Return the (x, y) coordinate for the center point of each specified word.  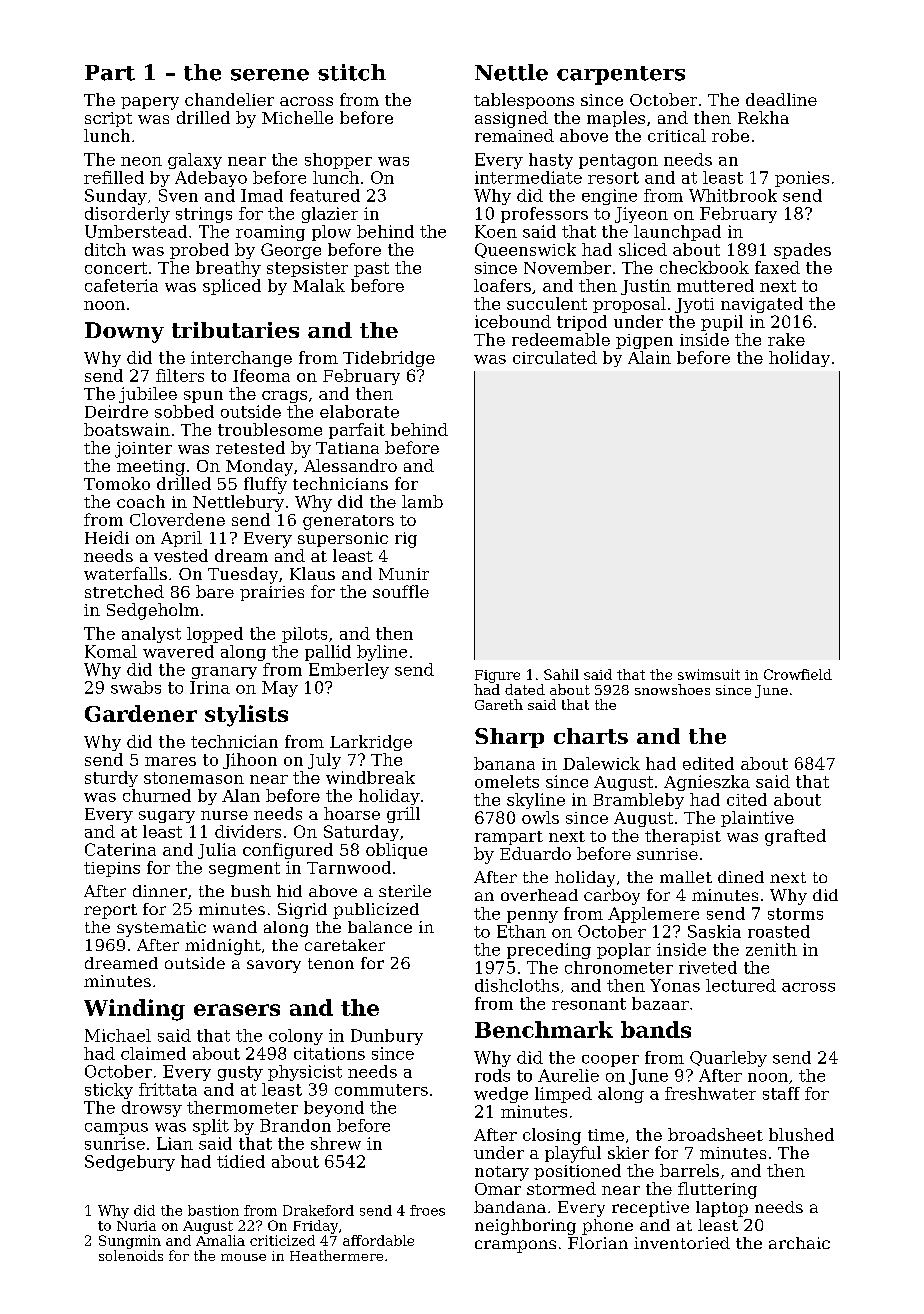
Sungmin (130, 1242)
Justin (646, 287)
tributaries (235, 330)
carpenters (621, 75)
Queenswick (525, 250)
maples (616, 119)
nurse (224, 815)
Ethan (521, 931)
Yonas (675, 985)
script (108, 119)
